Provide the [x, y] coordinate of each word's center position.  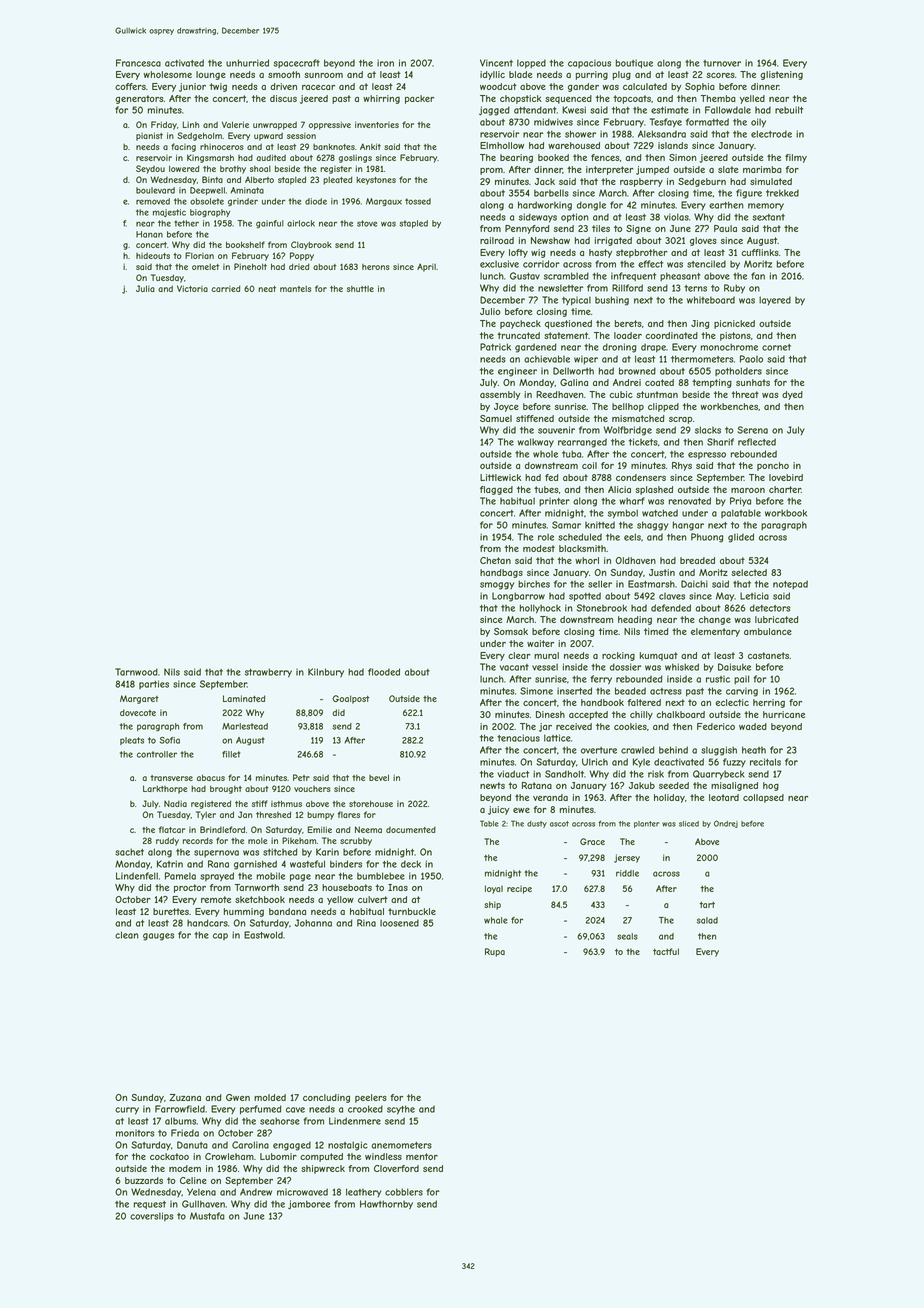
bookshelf [245, 244]
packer [419, 99]
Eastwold [263, 935]
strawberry [268, 673]
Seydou [150, 169]
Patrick [495, 347]
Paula [725, 228]
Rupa [495, 952]
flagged [496, 490]
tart [707, 905]
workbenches [729, 406]
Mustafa [207, 1216]
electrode [771, 134]
